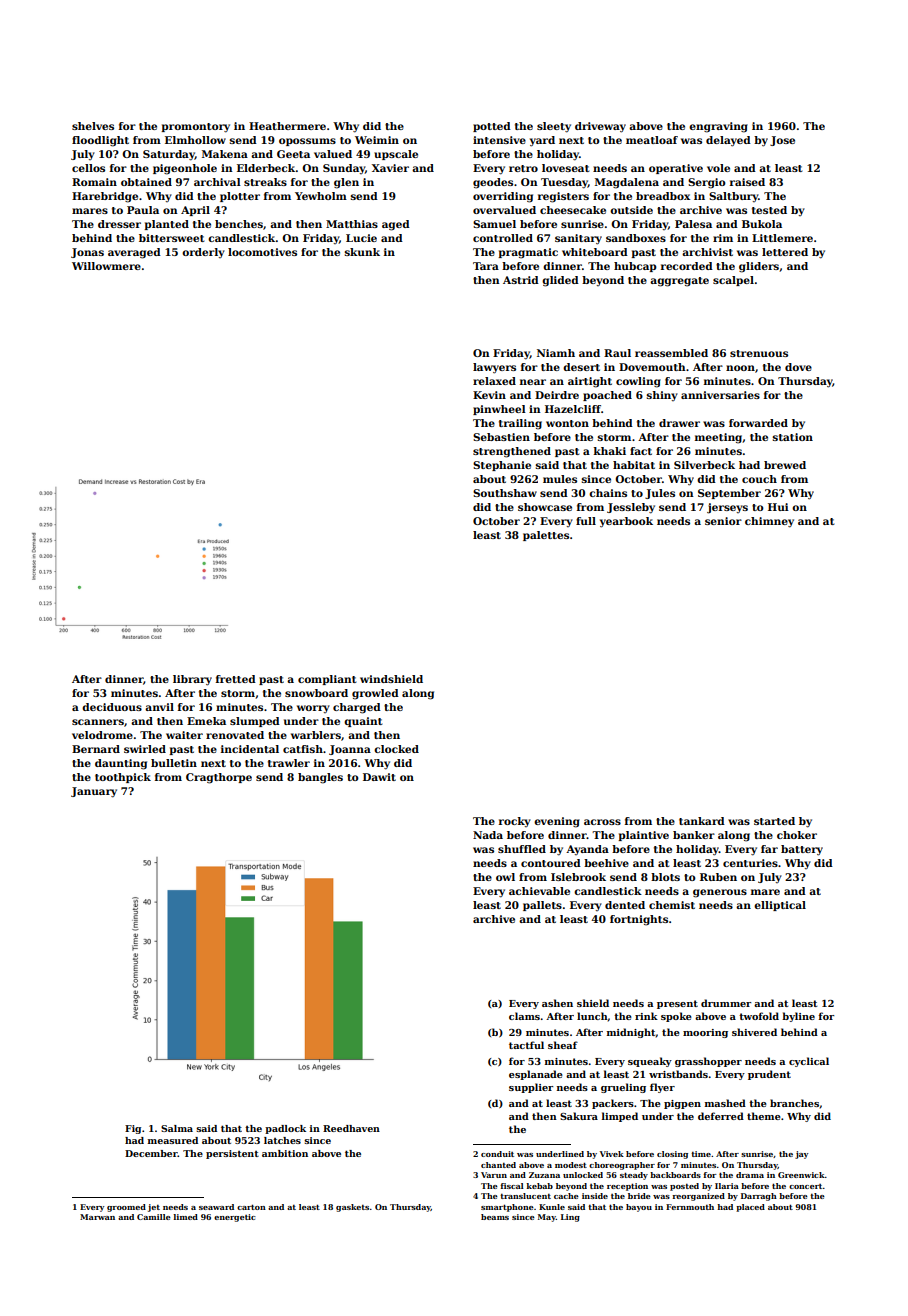  Describe the element at coordinates (126, 1208) in the page. I see `groomed` at that location.
